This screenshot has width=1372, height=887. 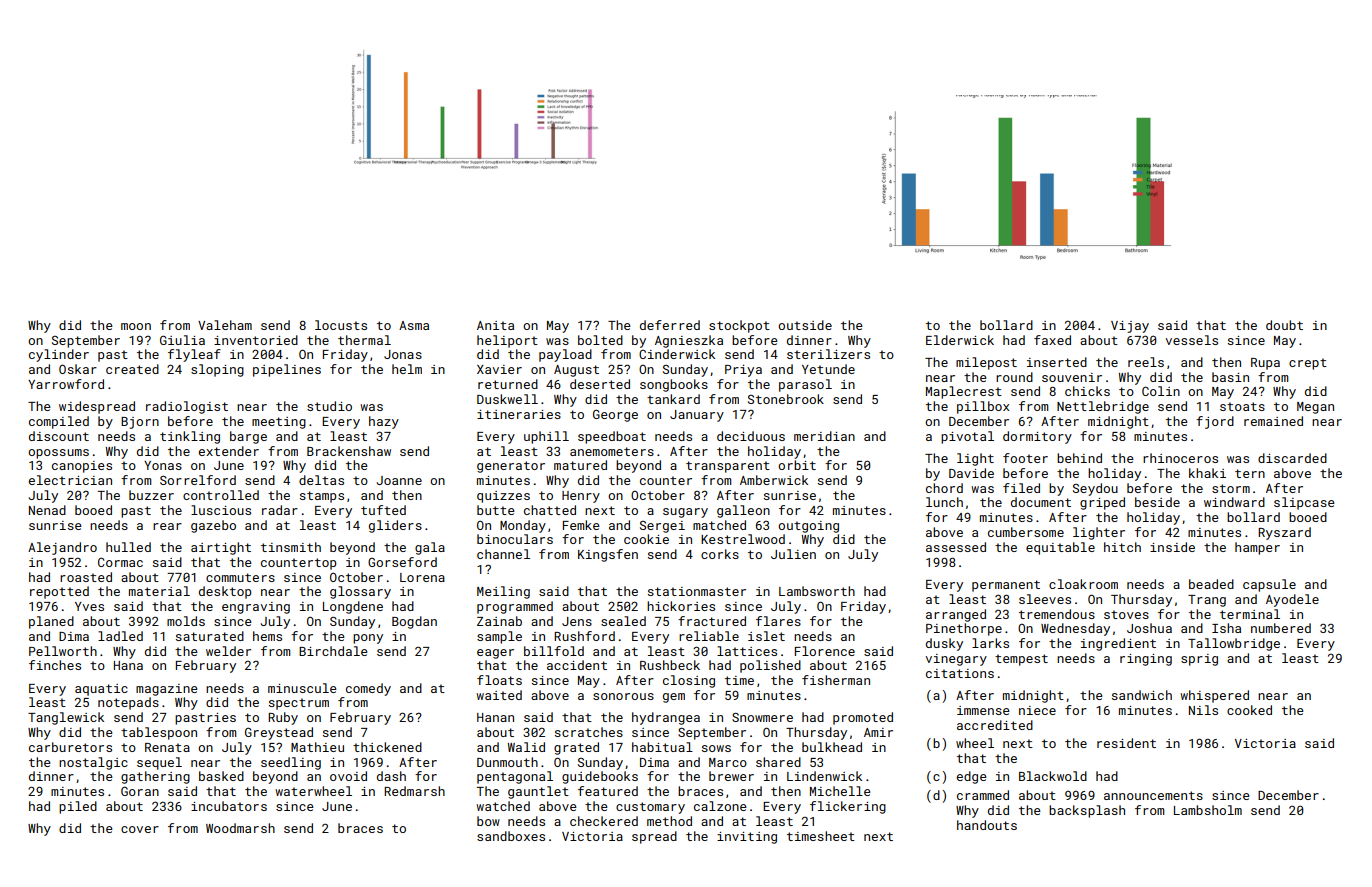 I want to click on cylinder, so click(x=59, y=355).
